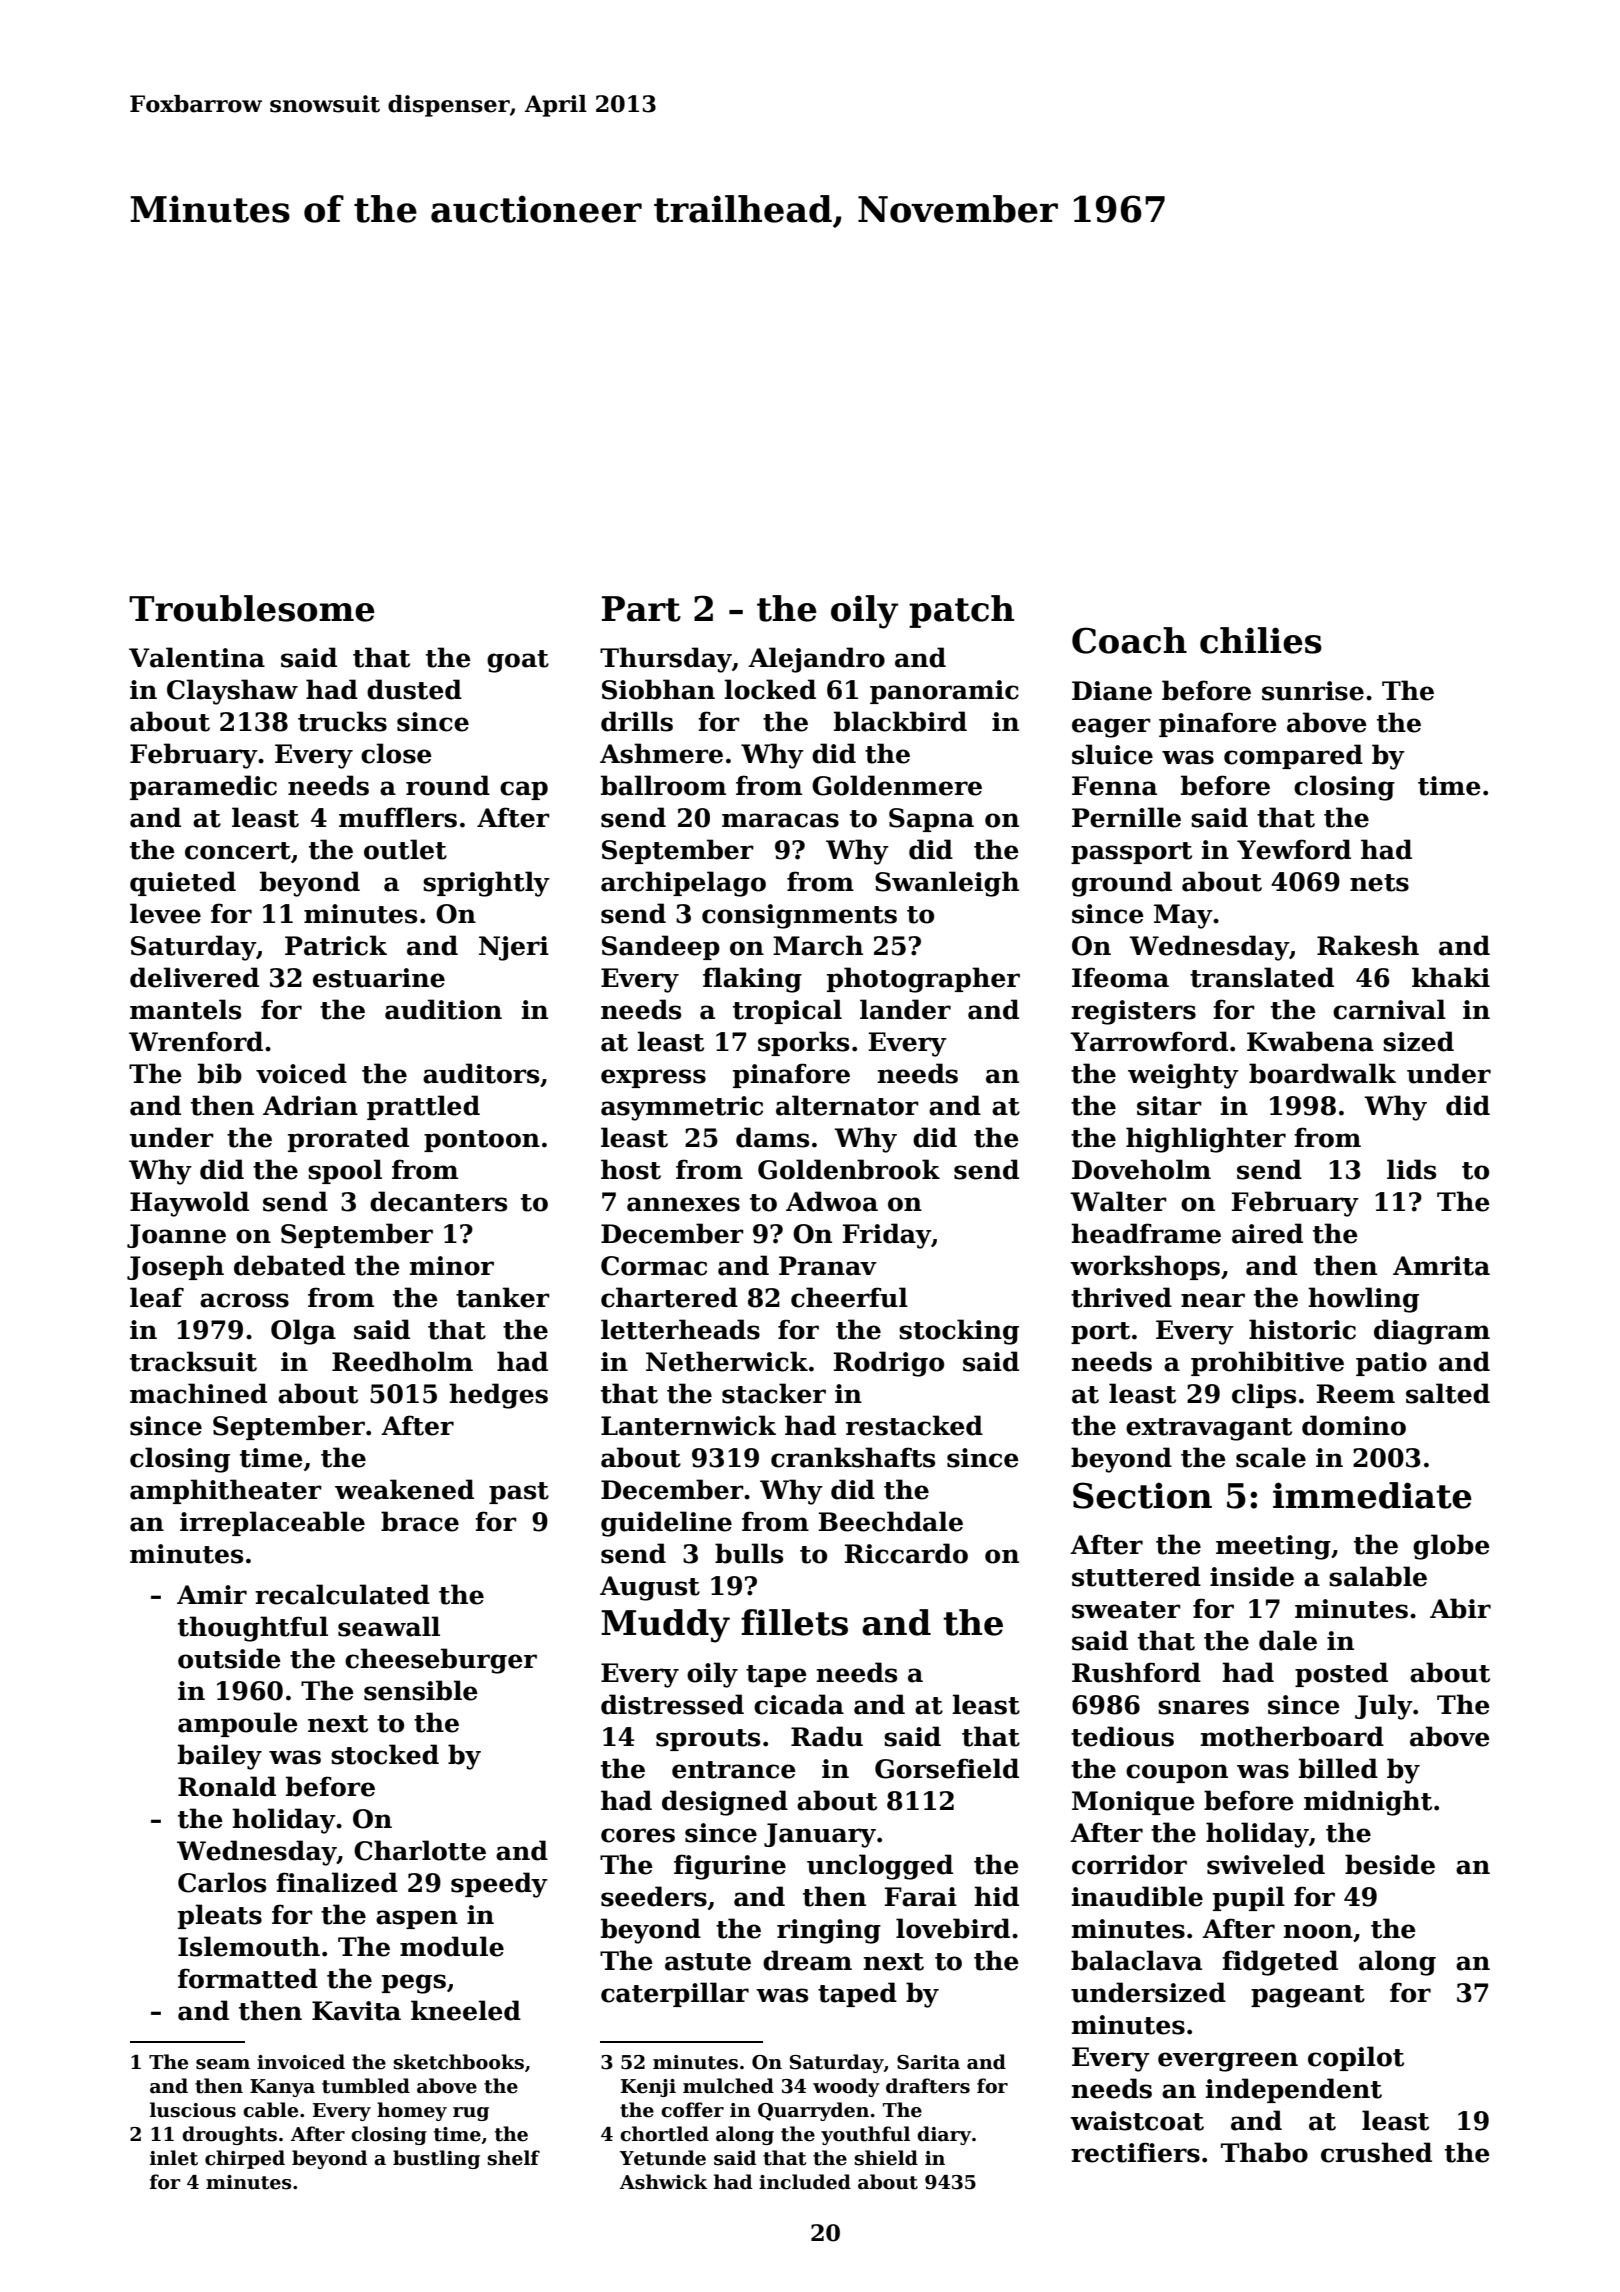 Image resolution: width=1620 pixels, height=2292 pixels. Describe the element at coordinates (1293, 756) in the page. I see `compared` at that location.
